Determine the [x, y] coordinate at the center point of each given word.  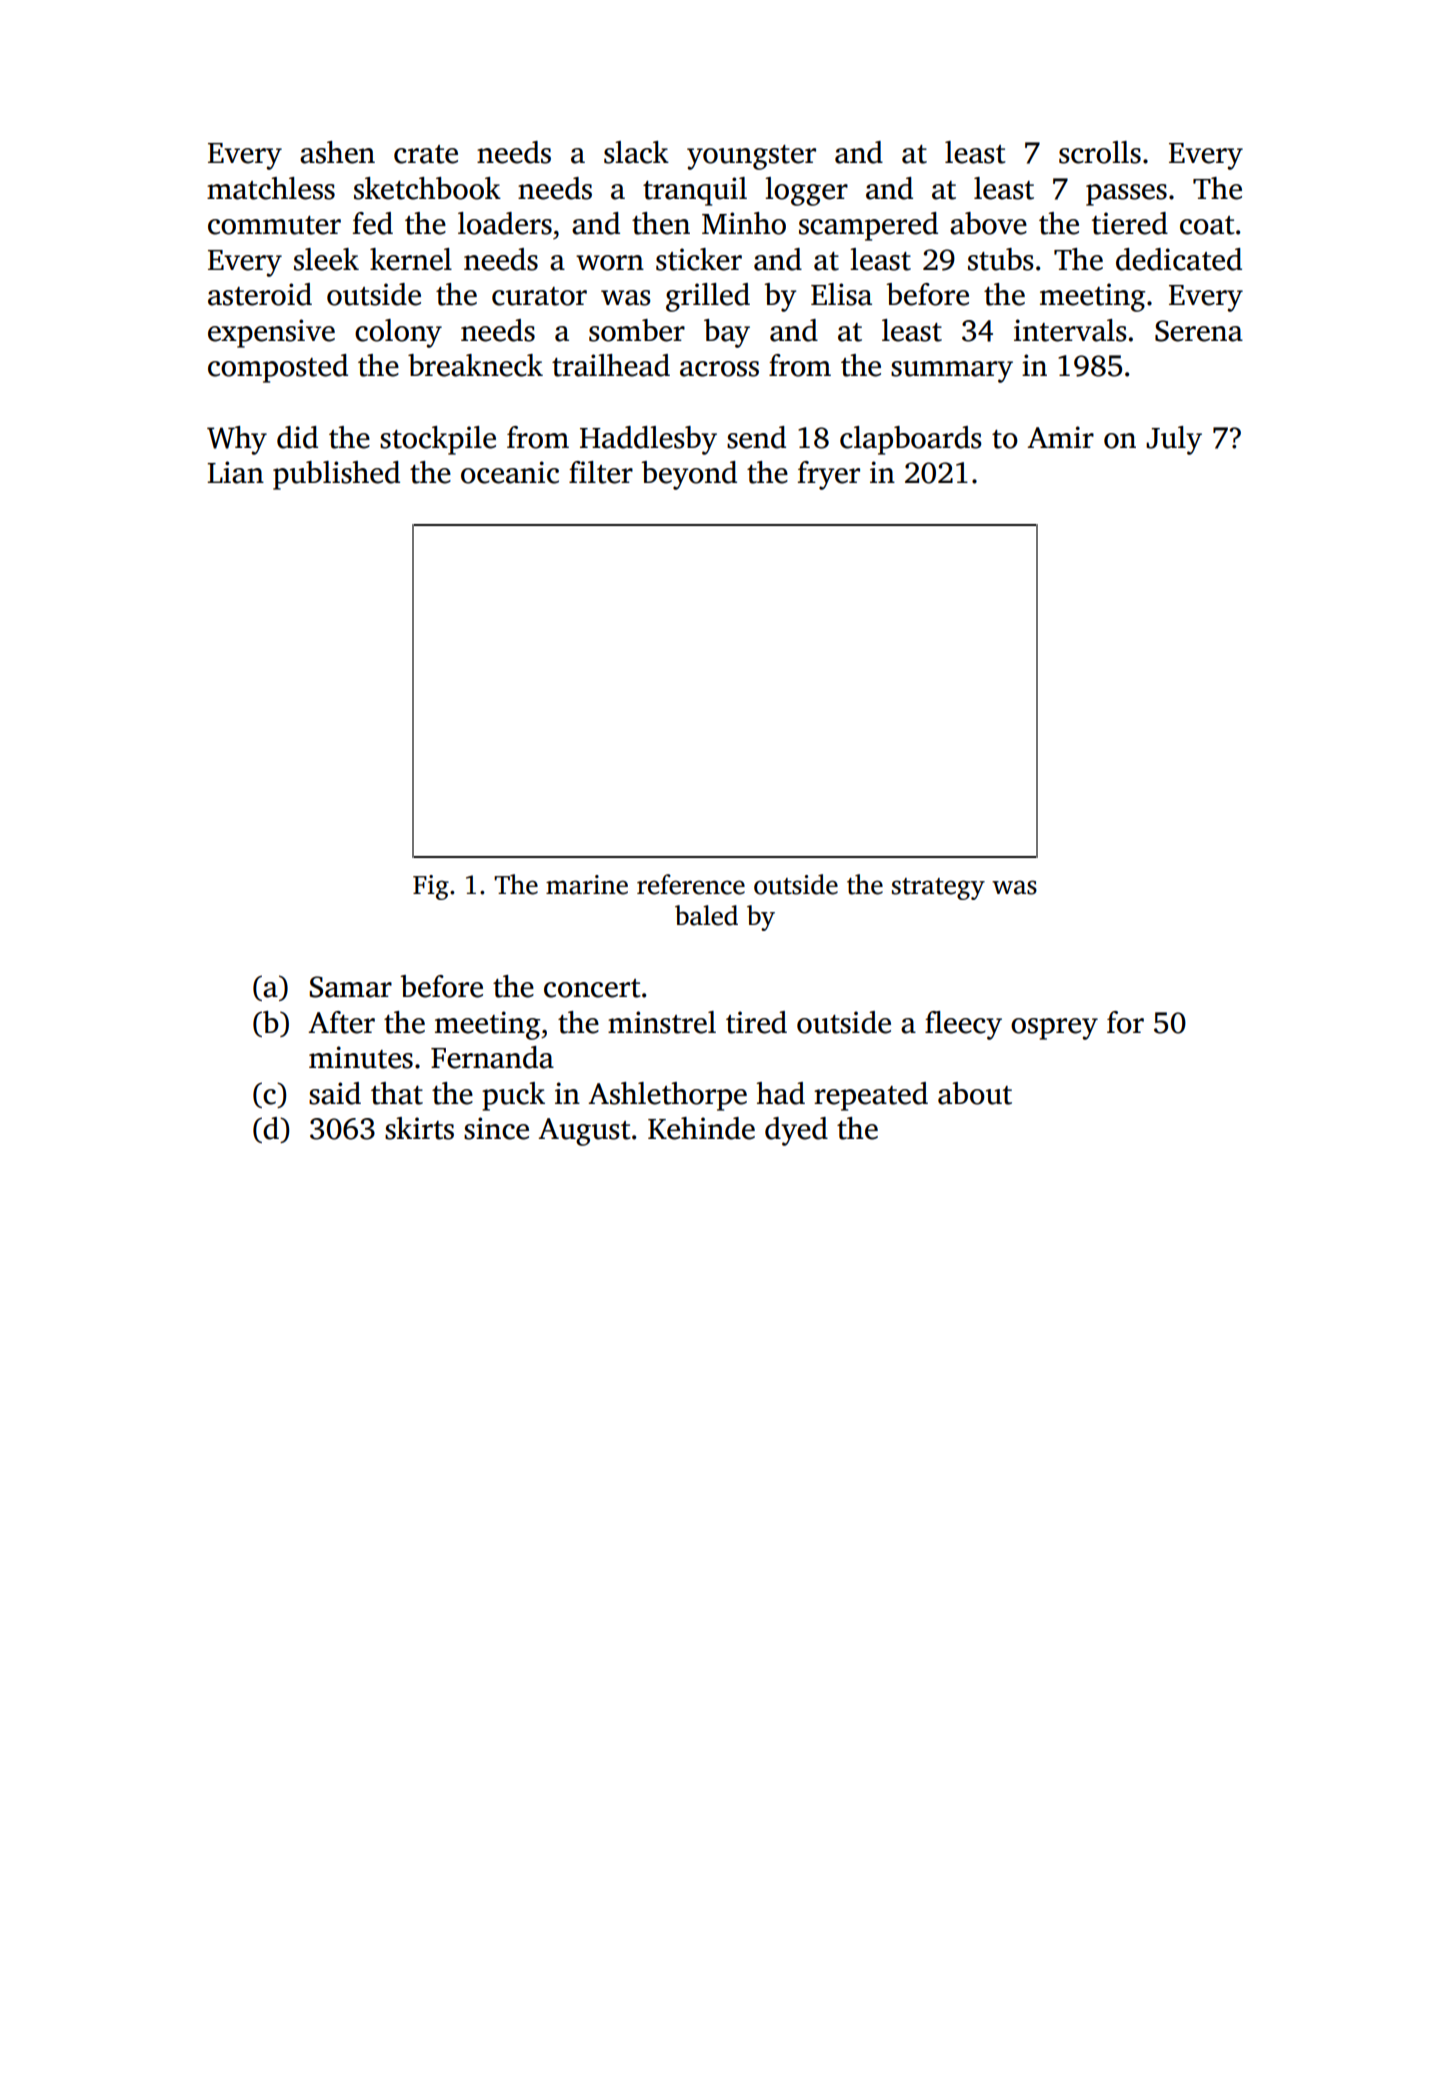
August [584, 1132]
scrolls [1100, 152]
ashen [337, 152]
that [397, 1093]
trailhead [611, 365]
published [336, 475]
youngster [751, 157]
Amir [1060, 437]
